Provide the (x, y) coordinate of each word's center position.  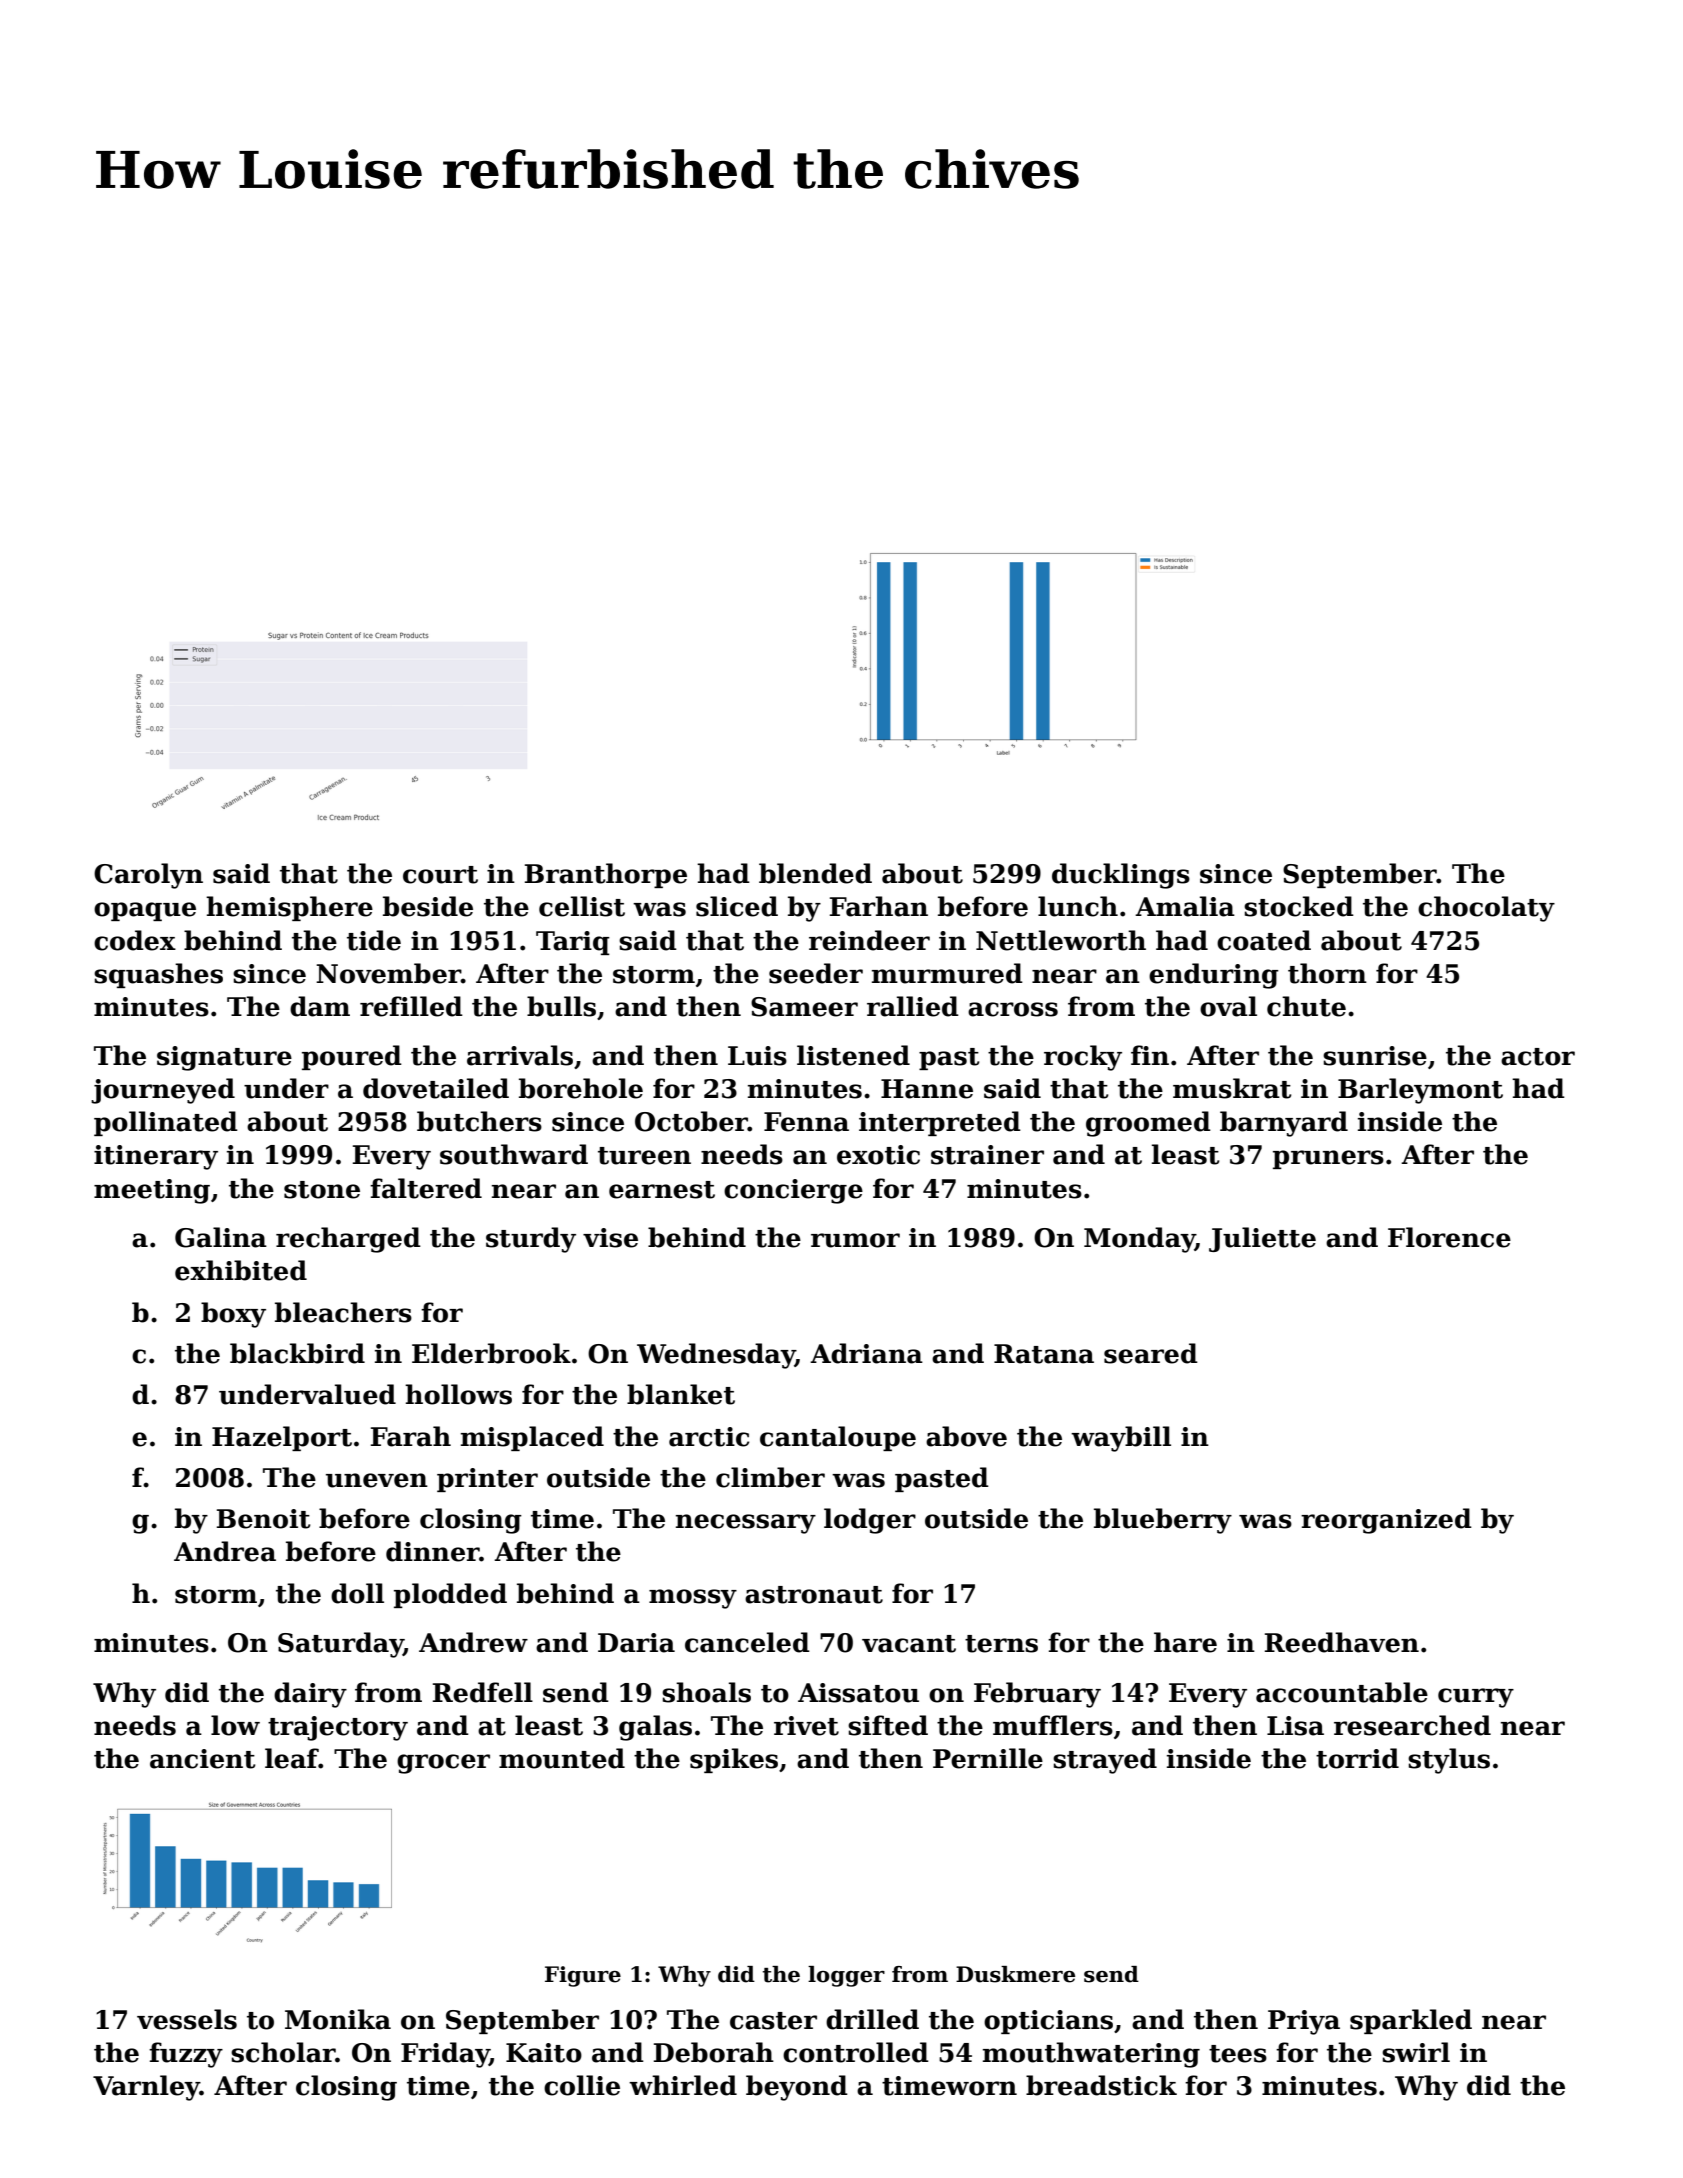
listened (853, 1055)
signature (224, 1058)
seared (1151, 1353)
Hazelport (282, 1438)
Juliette (1262, 1239)
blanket (681, 1394)
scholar (283, 2052)
